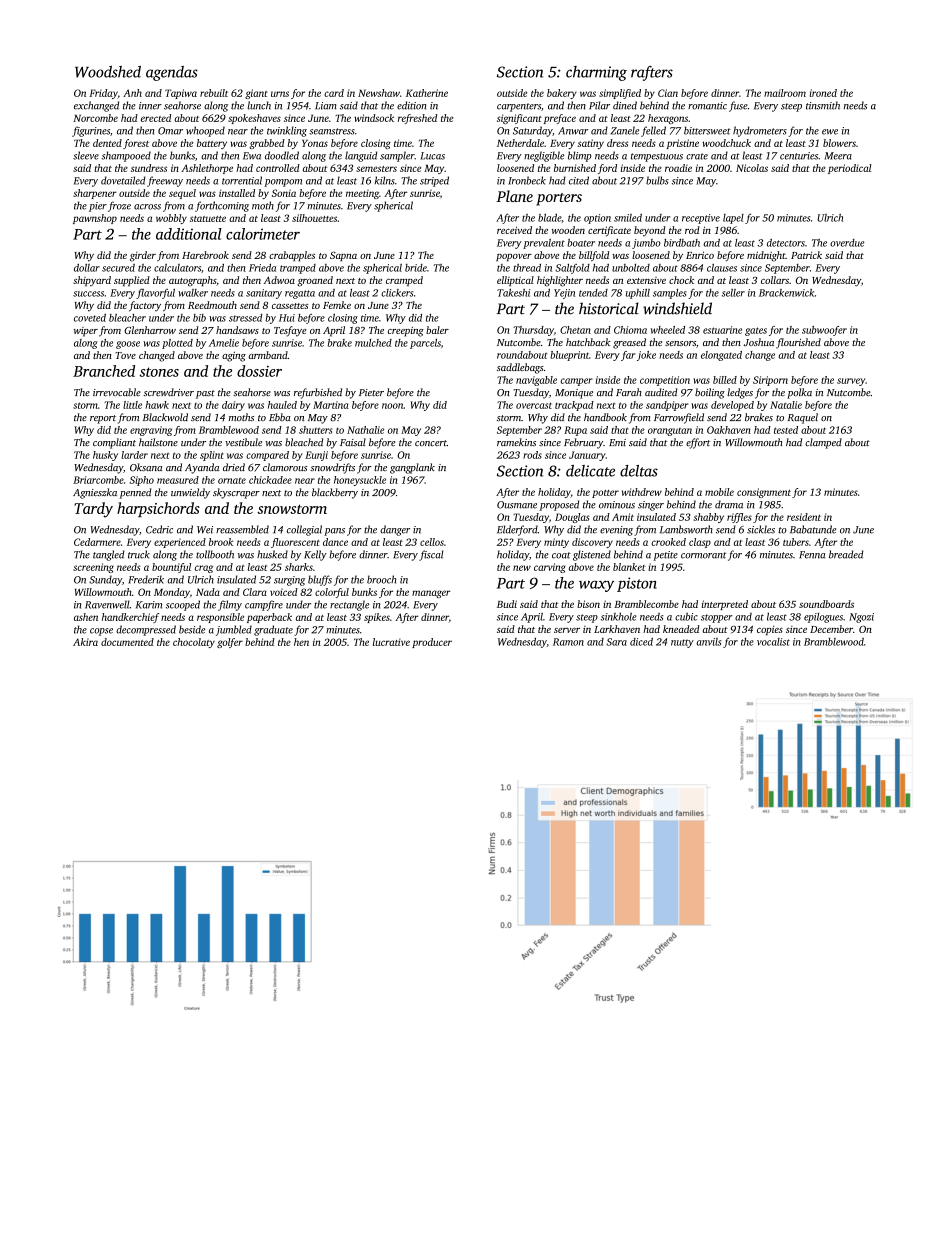 This document has width=952, height=1233. What do you see at coordinates (432, 643) in the document?
I see `producer` at bounding box center [432, 643].
